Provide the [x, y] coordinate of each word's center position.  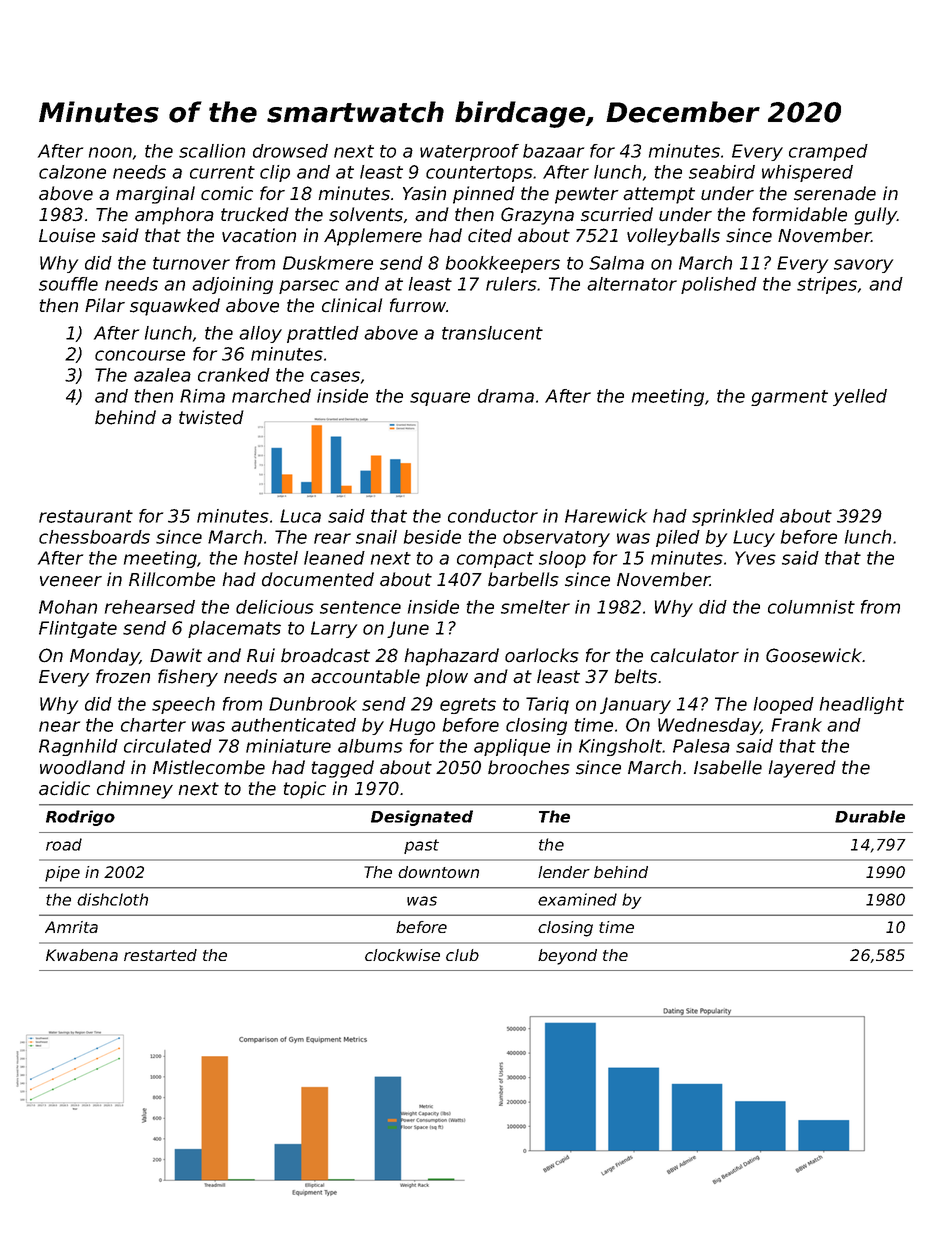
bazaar [553, 151]
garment [789, 398]
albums [370, 746]
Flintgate [78, 629]
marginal [155, 195]
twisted [211, 417]
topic [305, 790]
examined [577, 899]
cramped [828, 152]
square [440, 399]
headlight [862, 705]
